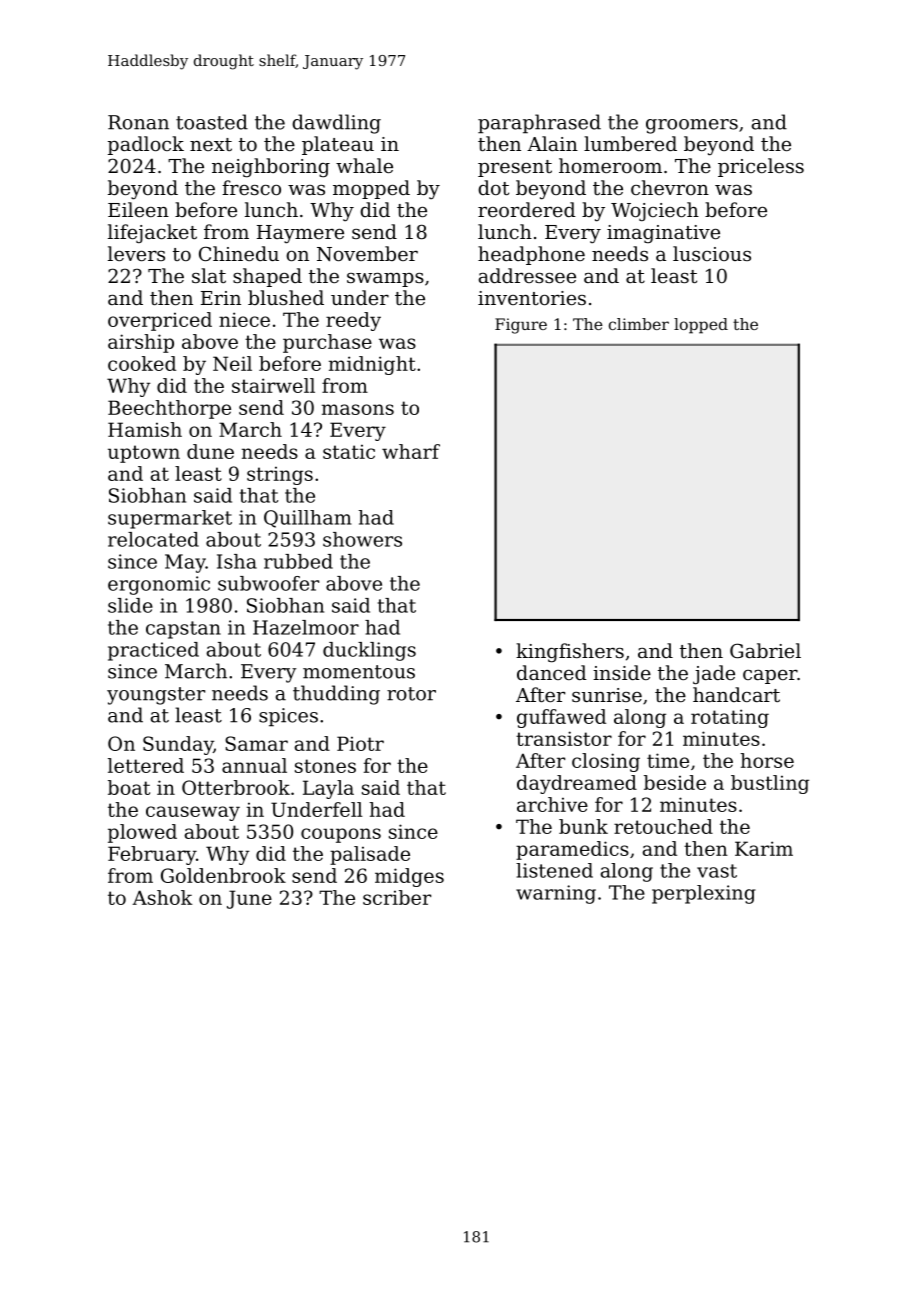 The width and height of the screenshot is (924, 1311). Describe the element at coordinates (539, 124) in the screenshot. I see `paraphrased` at that location.
